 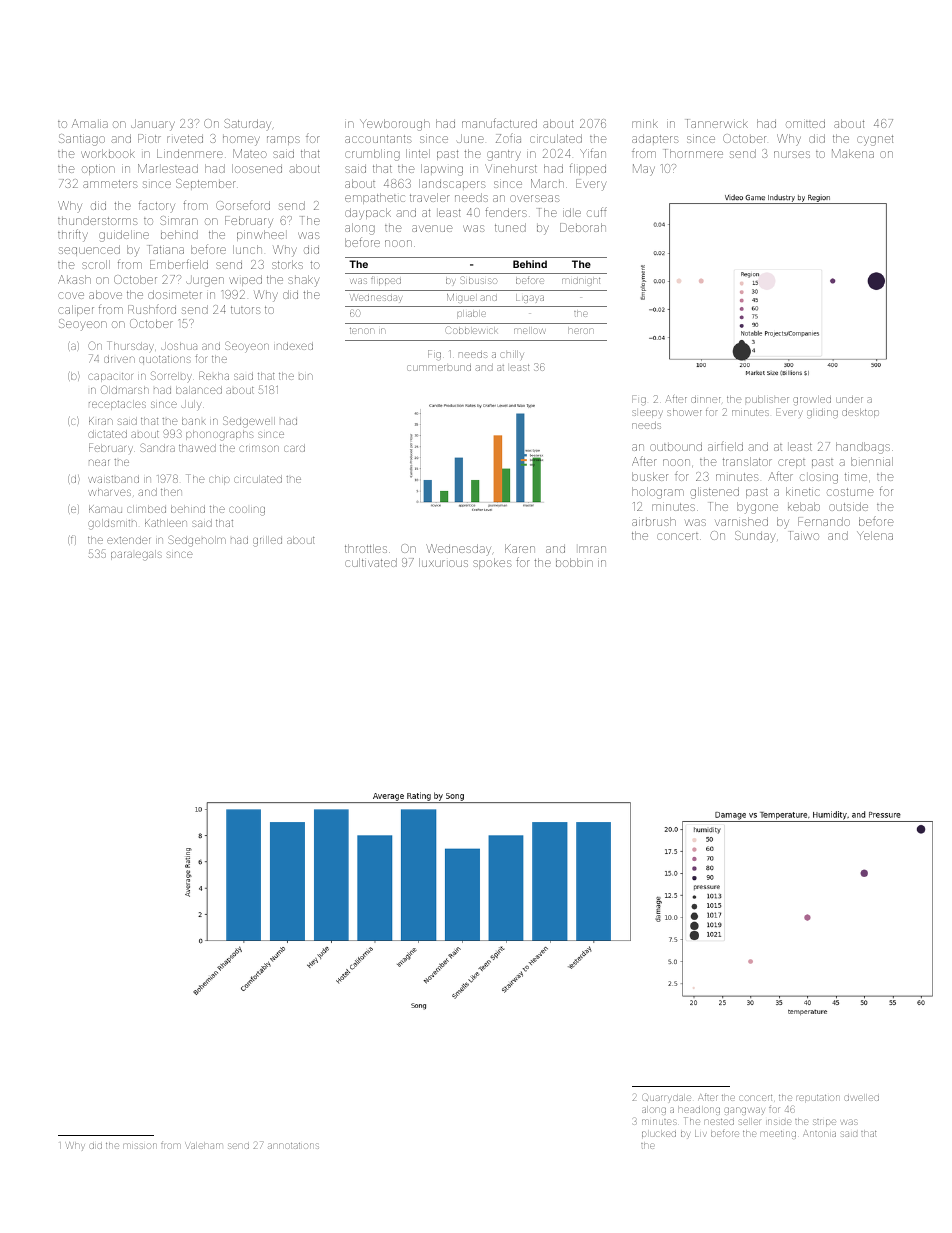 What do you see at coordinates (853, 153) in the screenshot?
I see `Makena` at bounding box center [853, 153].
